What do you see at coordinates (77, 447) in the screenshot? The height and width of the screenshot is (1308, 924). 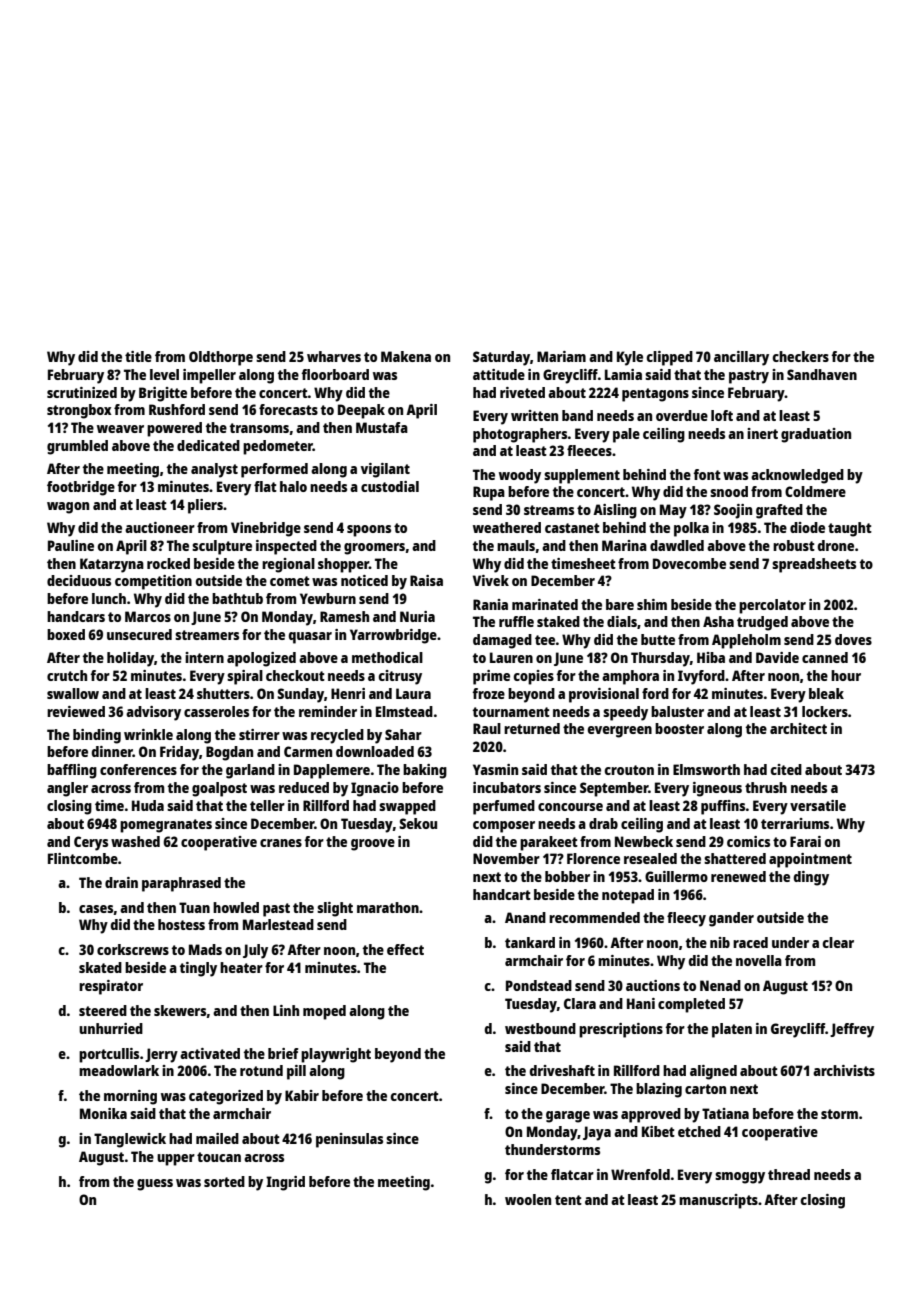 I see `grumbled` at bounding box center [77, 447].
